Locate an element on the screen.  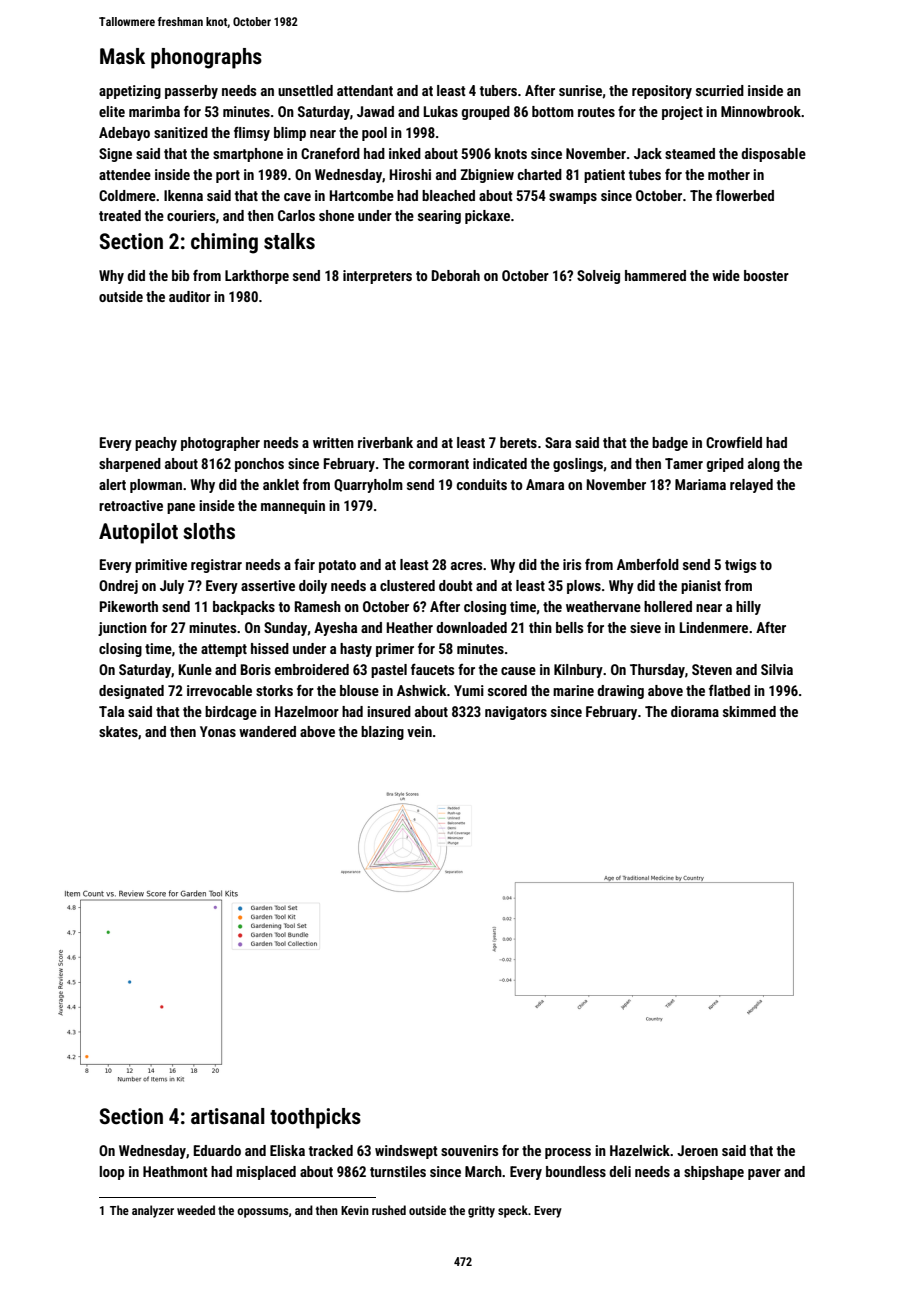
windswept is located at coordinates (406, 1152).
